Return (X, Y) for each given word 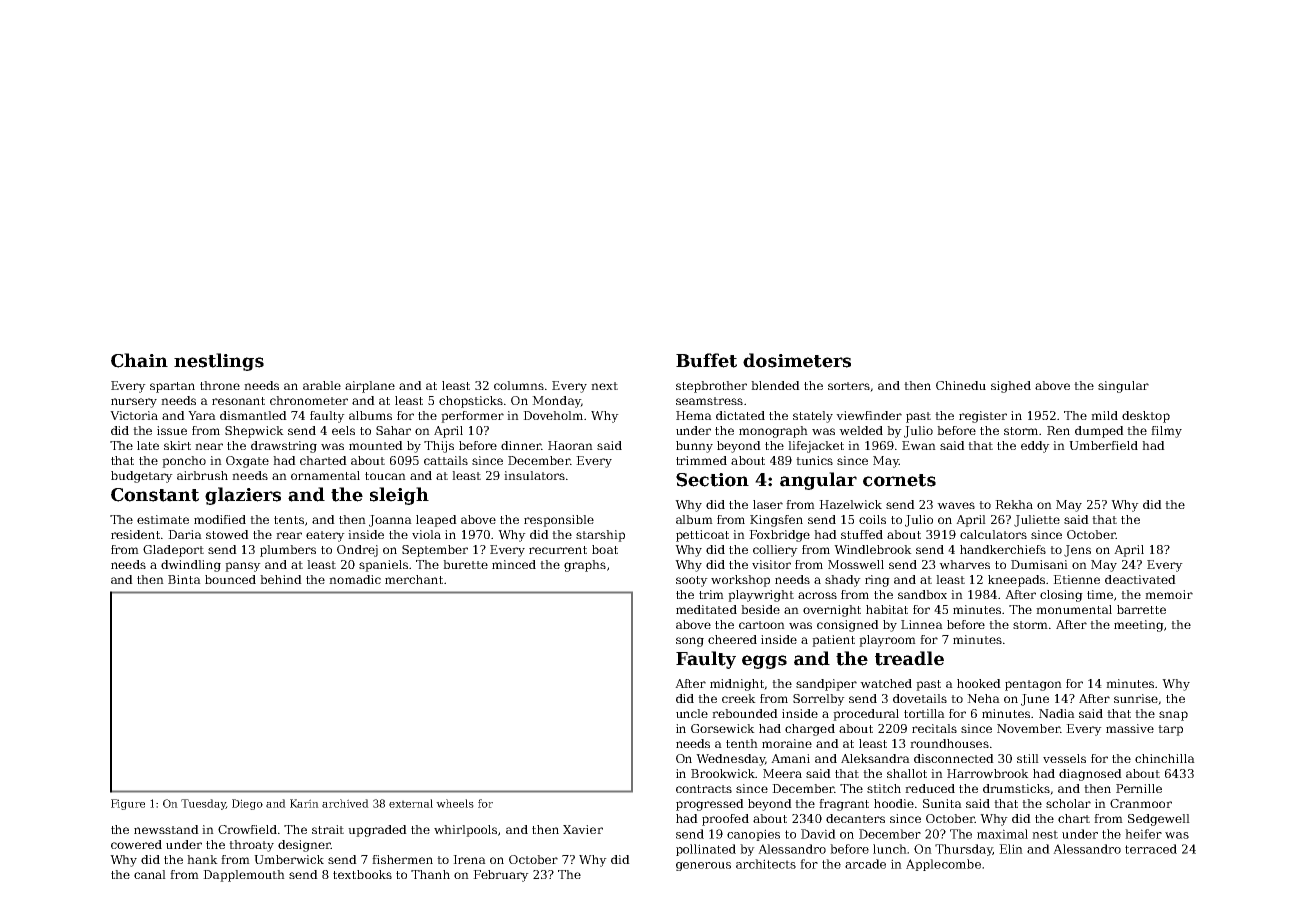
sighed (1011, 387)
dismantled (253, 415)
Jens (1077, 551)
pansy (243, 567)
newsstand (166, 829)
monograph (773, 432)
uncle (692, 713)
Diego (247, 804)
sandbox (922, 594)
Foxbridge (779, 536)
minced (514, 564)
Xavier (583, 829)
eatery (325, 536)
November (1028, 728)
